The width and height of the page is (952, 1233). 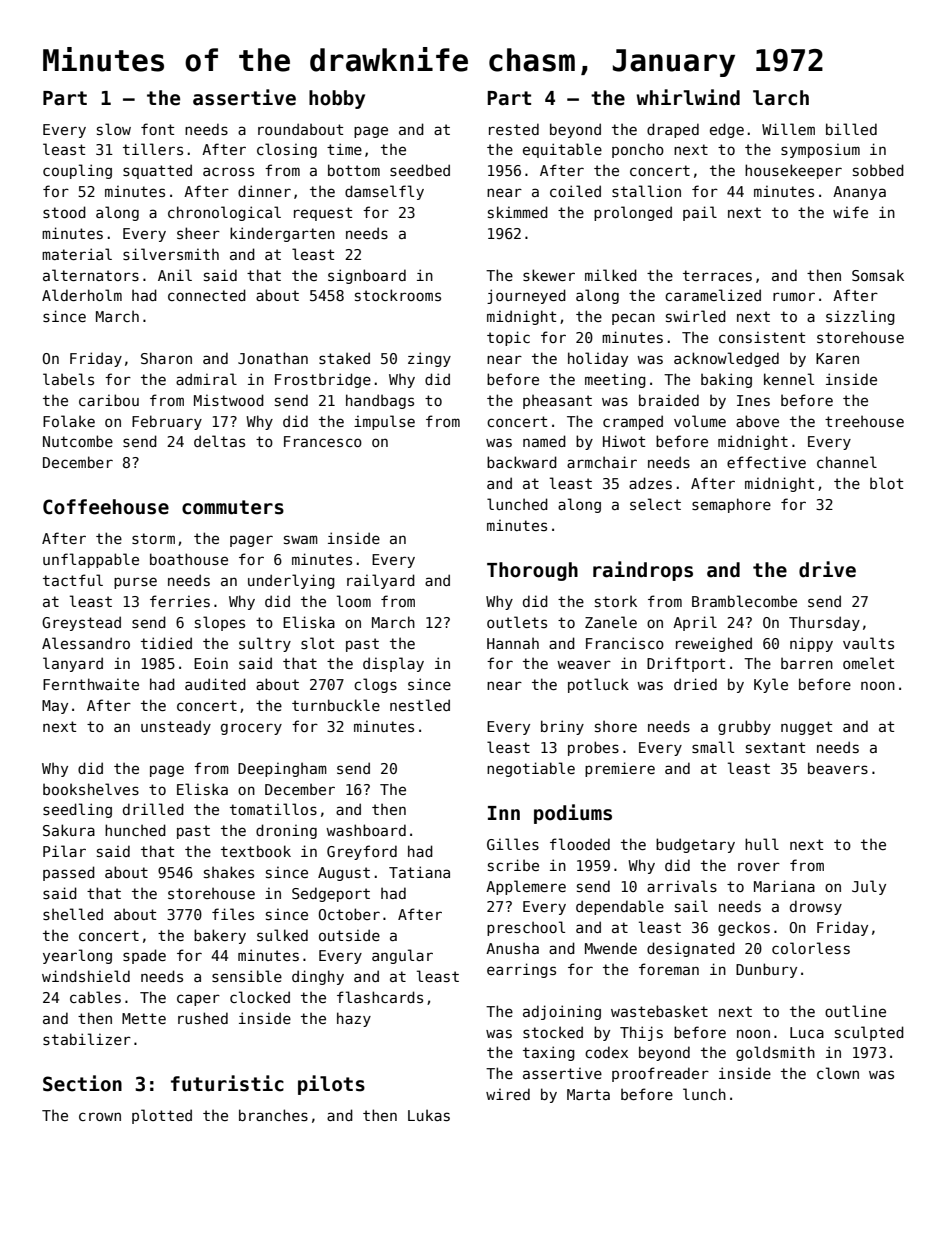 I want to click on colorless, so click(x=811, y=948).
